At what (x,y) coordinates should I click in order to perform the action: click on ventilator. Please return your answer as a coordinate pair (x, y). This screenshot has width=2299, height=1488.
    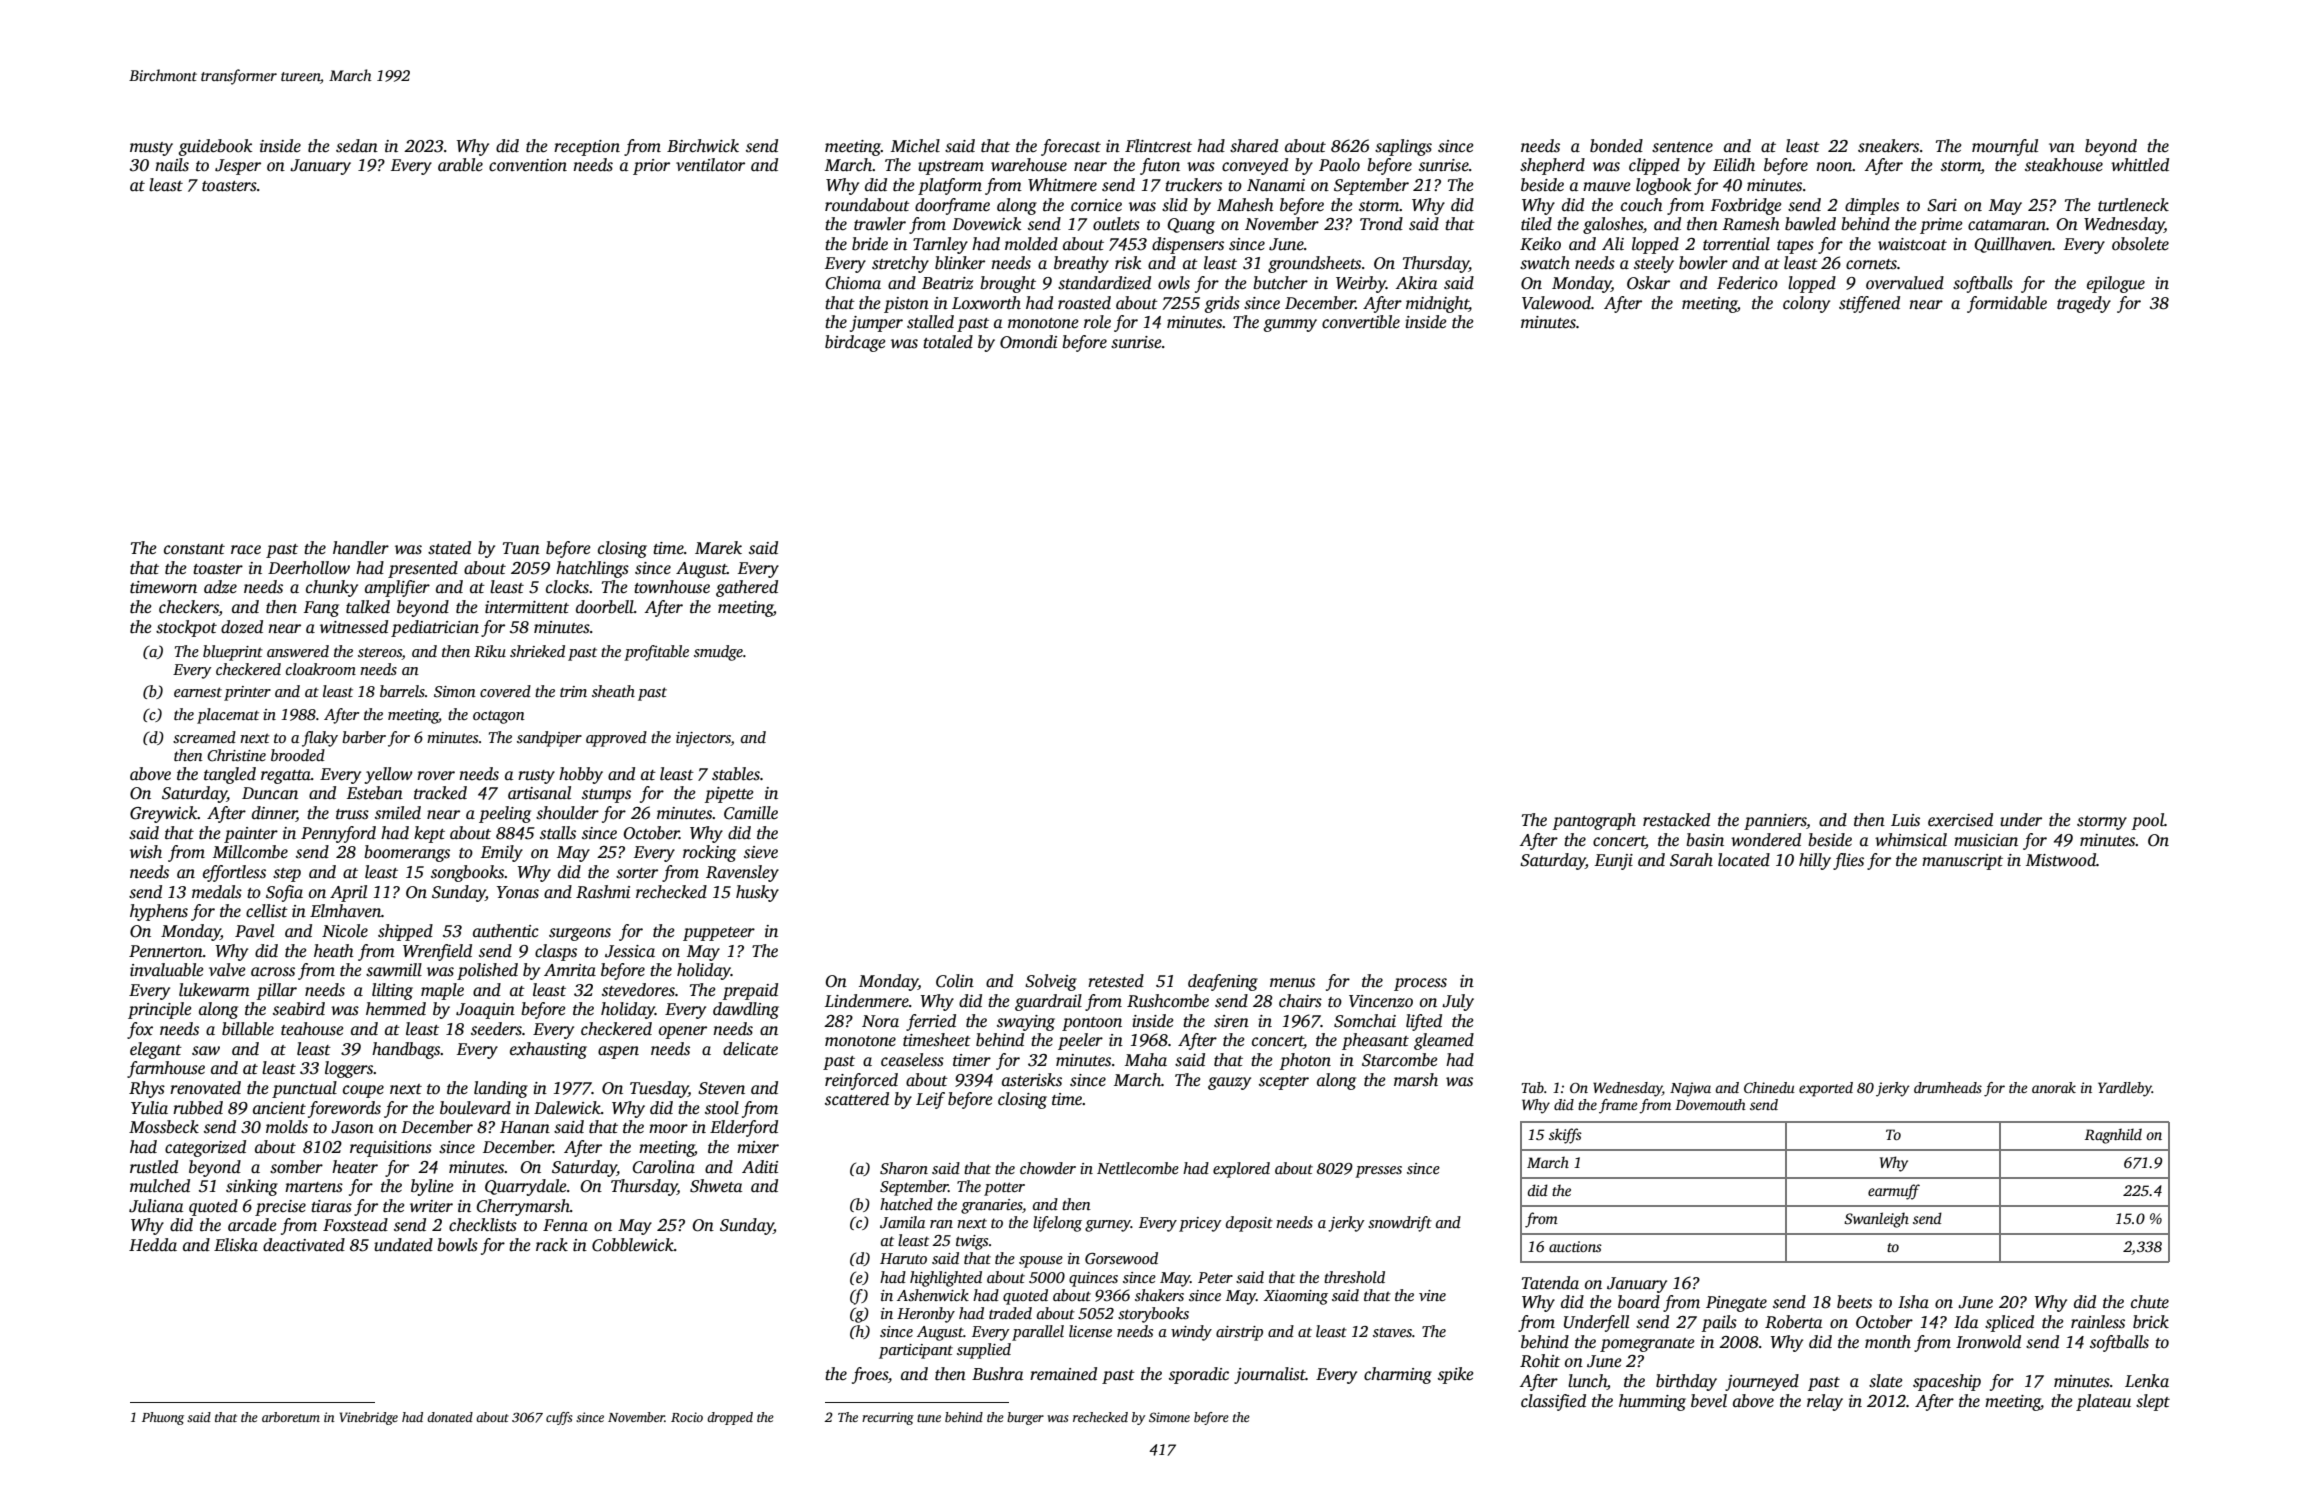
    Looking at the image, I should click on (710, 165).
